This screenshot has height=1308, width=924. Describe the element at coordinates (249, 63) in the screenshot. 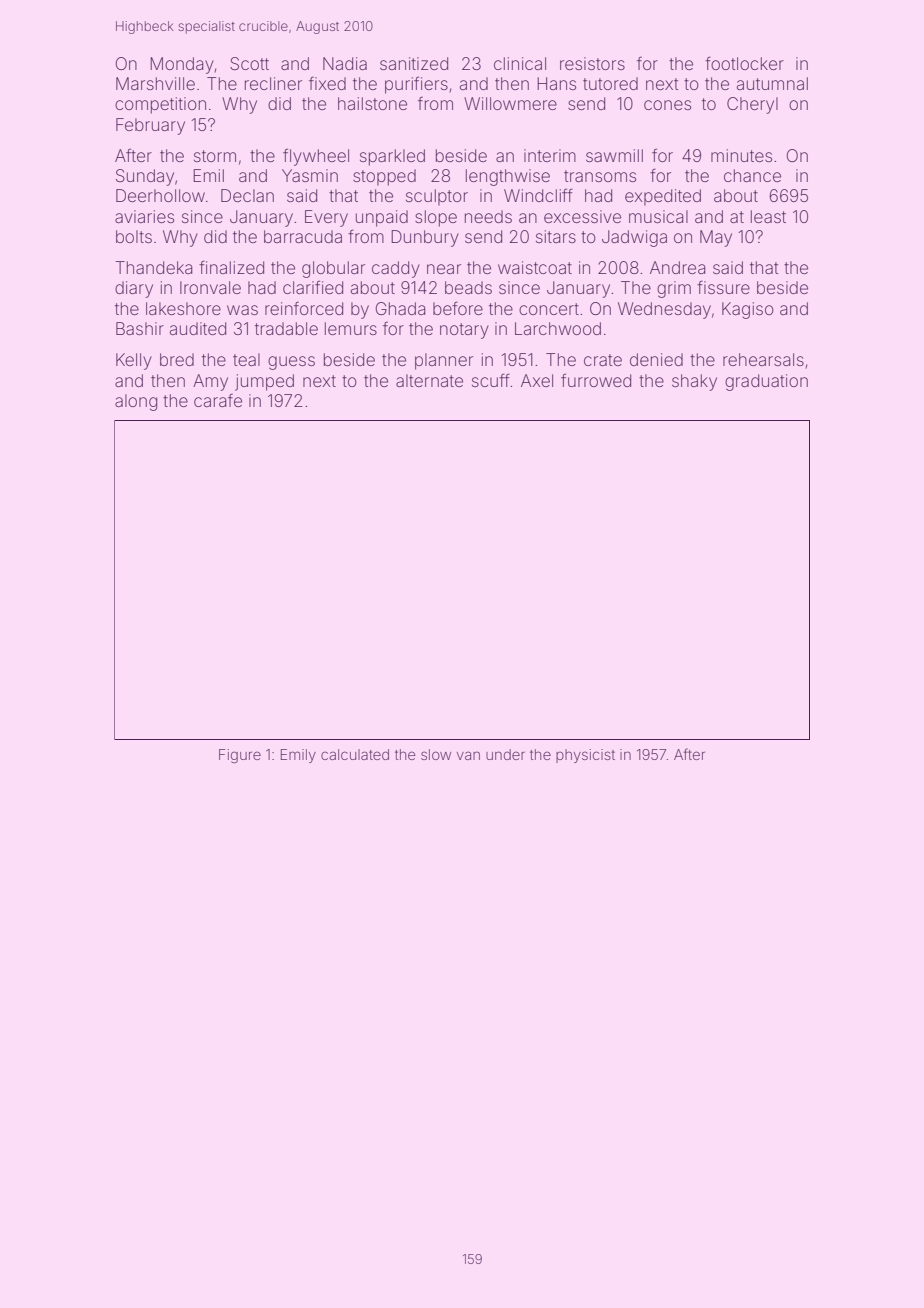

I see `Scott` at that location.
